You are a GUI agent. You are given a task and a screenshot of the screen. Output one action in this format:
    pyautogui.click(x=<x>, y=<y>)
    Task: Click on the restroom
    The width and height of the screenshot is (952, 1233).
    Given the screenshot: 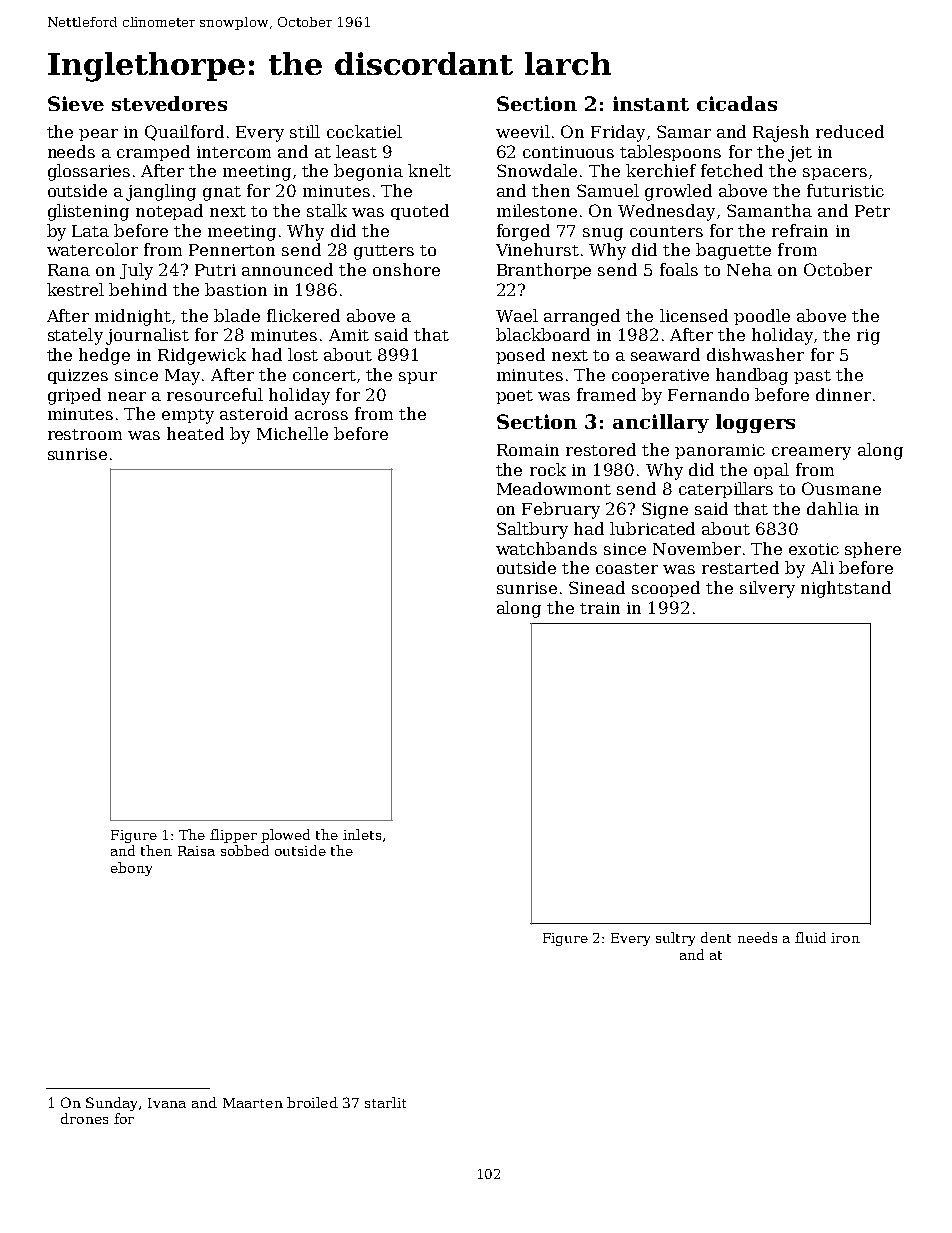 What is the action you would take?
    pyautogui.click(x=85, y=434)
